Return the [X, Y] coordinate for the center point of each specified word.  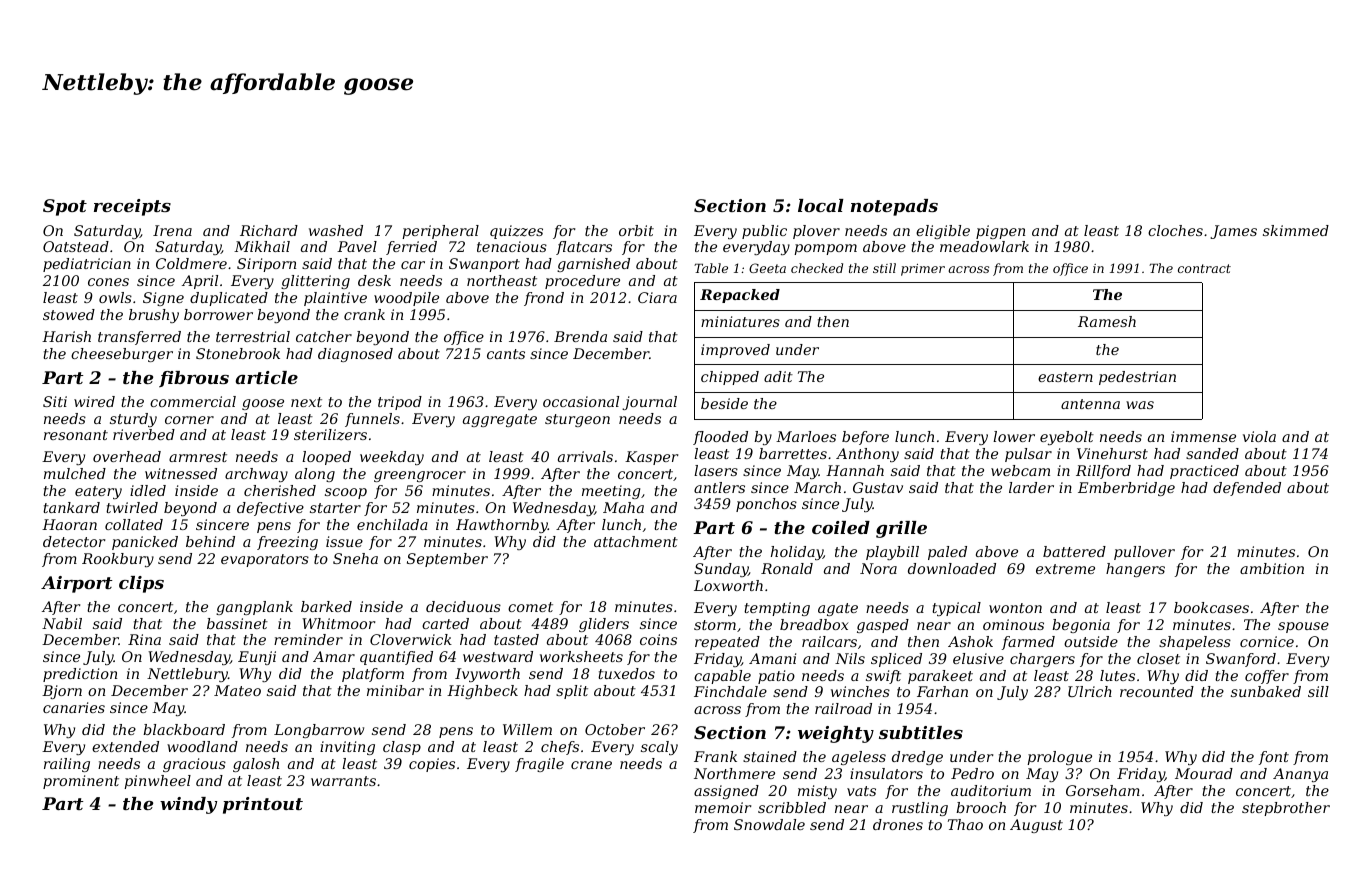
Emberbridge [1126, 489]
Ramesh [1107, 321]
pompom [825, 249]
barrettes [793, 453]
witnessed [181, 473]
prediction [80, 675]
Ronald [787, 568]
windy [188, 805]
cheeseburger [122, 355]
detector [74, 541]
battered [1074, 551]
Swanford [1241, 660]
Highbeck [482, 692]
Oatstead [76, 246]
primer [923, 270]
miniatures [740, 321]
